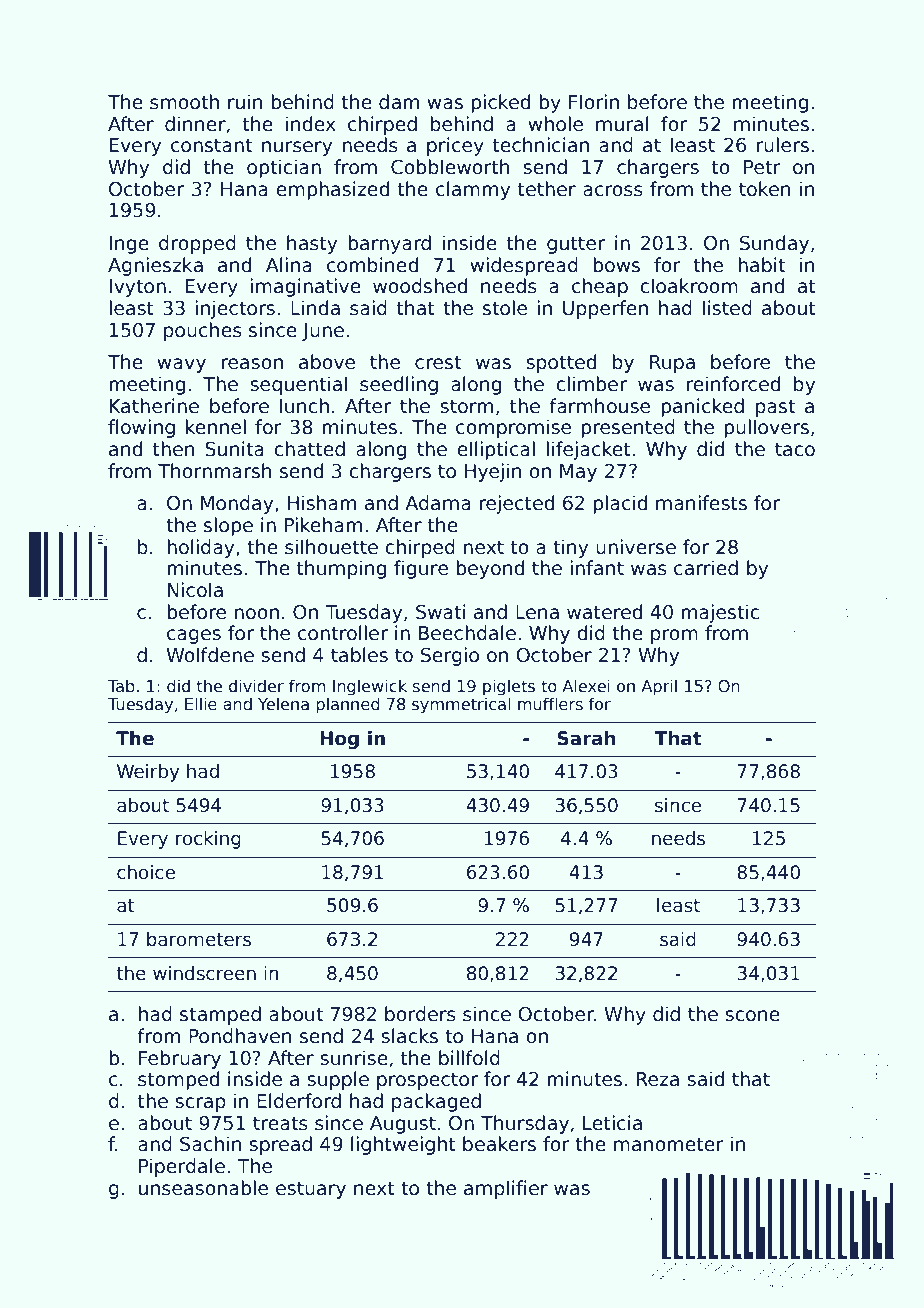 This document has height=1308, width=924. I want to click on past, so click(775, 408).
